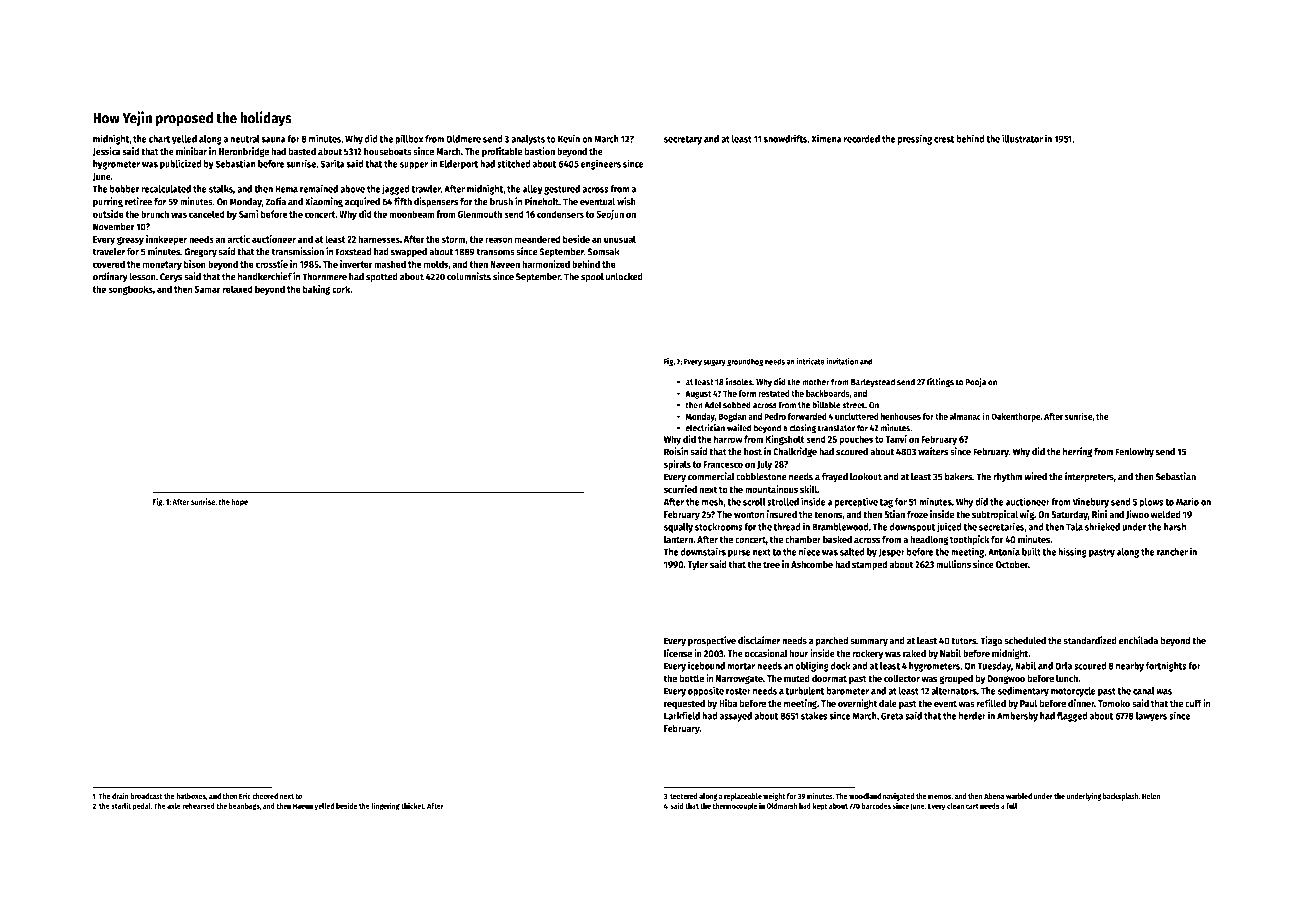  What do you see at coordinates (785, 138) in the screenshot?
I see `snowdrifts` at bounding box center [785, 138].
